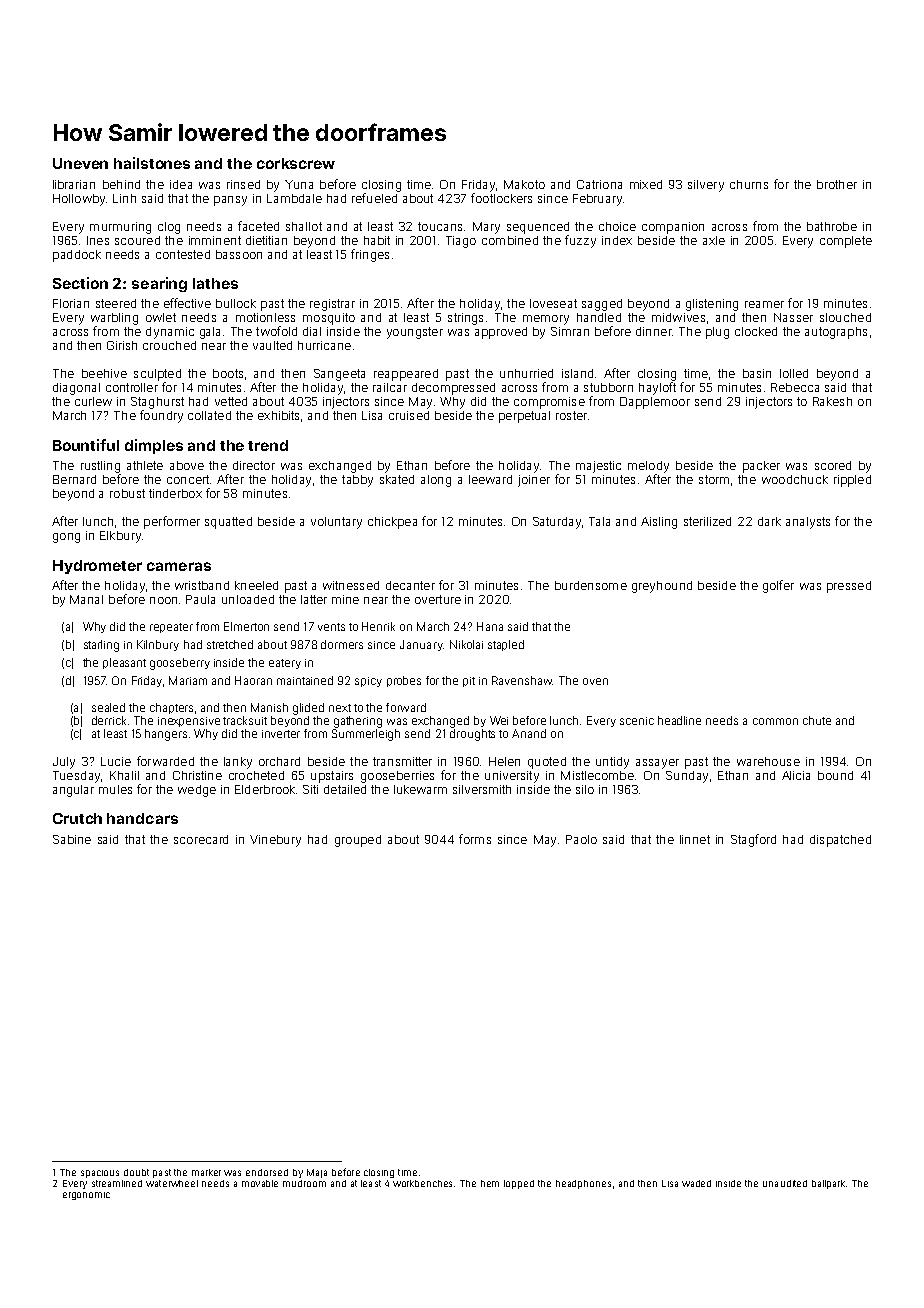 This screenshot has height=1308, width=924. I want to click on golfer, so click(778, 586).
